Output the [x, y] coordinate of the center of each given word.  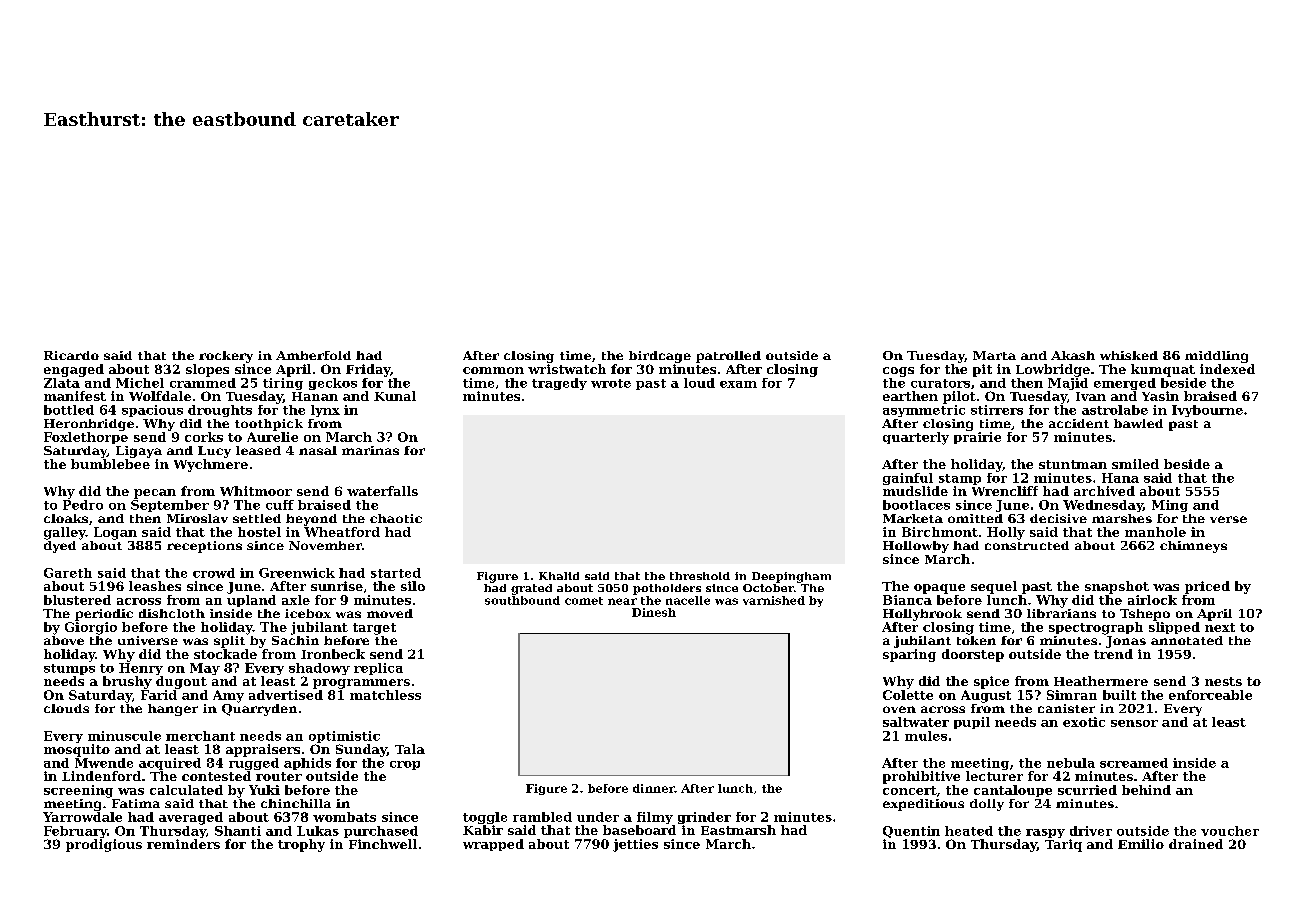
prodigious [104, 845]
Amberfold [313, 355]
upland [251, 601]
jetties [635, 845]
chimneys [1193, 547]
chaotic [396, 518]
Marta [994, 355]
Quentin [911, 832]
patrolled [728, 357]
